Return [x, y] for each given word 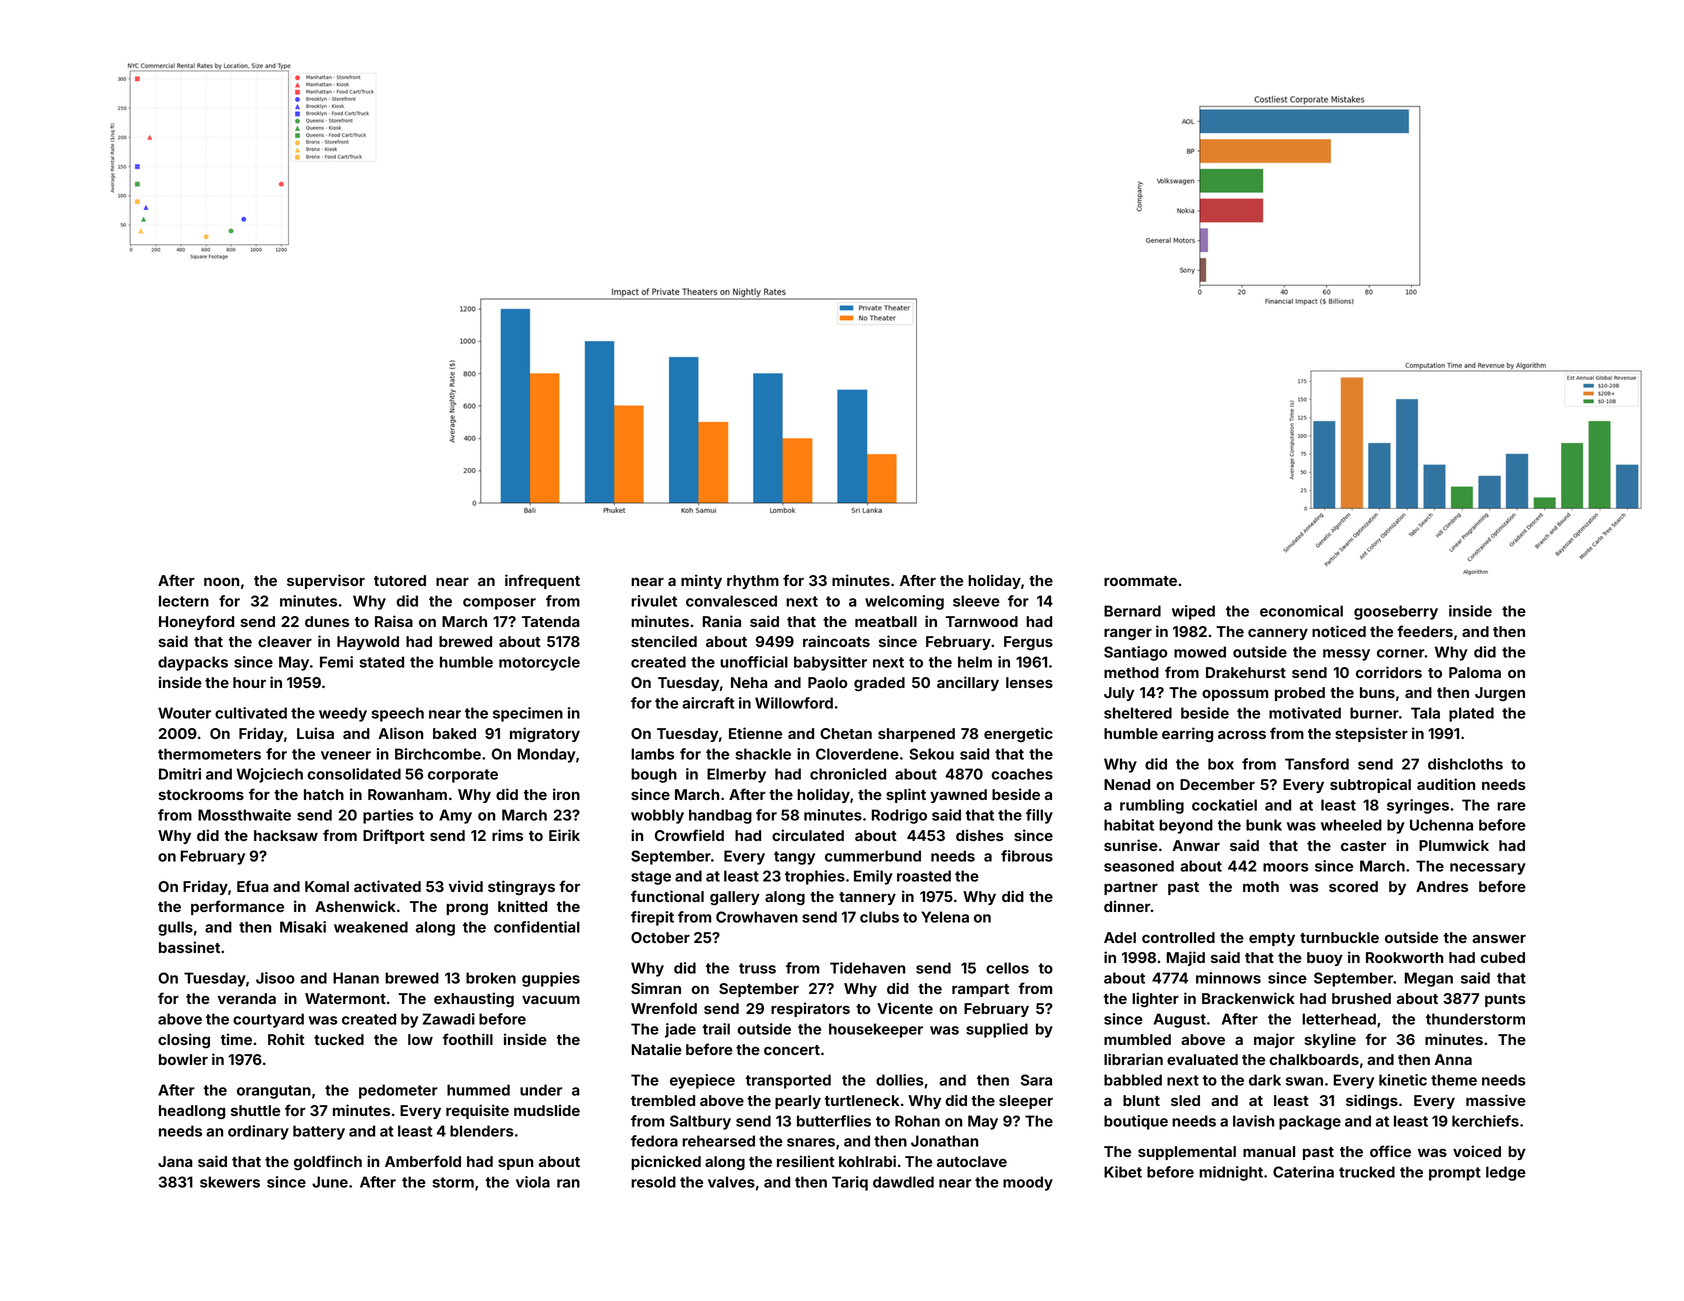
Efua [253, 886]
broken [491, 978]
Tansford [1317, 764]
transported [788, 1081]
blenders [482, 1131]
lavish [1253, 1121]
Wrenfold [664, 1008]
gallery [735, 898]
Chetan [846, 733]
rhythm [753, 582]
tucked [339, 1039]
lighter [1155, 999]
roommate [1140, 581]
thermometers [209, 754]
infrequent [542, 581]
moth [1261, 886]
